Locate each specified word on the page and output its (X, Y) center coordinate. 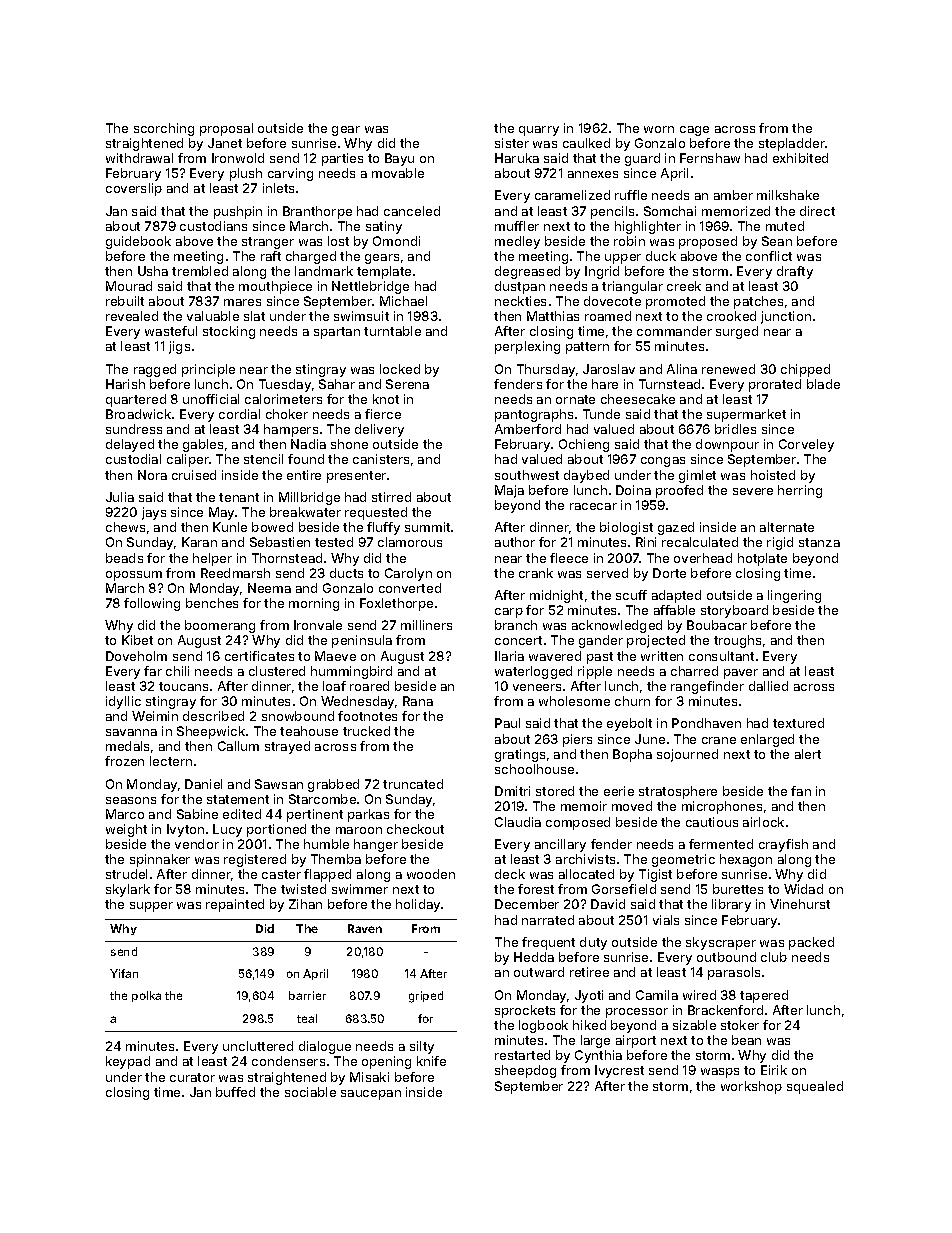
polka (146, 996)
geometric (683, 860)
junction (786, 317)
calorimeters (283, 399)
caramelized (572, 195)
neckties (520, 301)
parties (342, 159)
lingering (794, 596)
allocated (586, 874)
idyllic (123, 702)
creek (684, 286)
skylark (128, 890)
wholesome (574, 701)
